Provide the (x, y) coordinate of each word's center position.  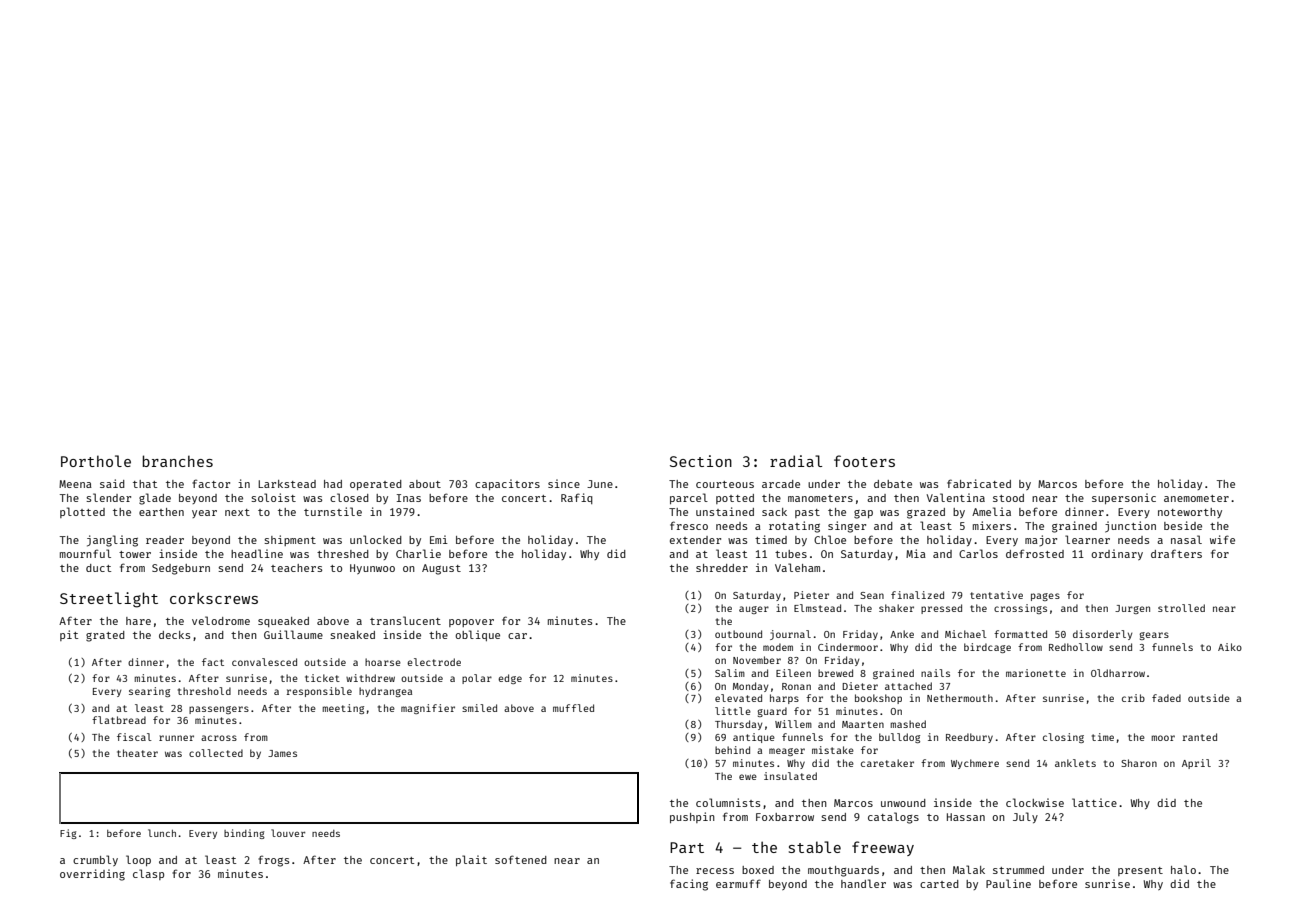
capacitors (507, 484)
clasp (148, 874)
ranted (1200, 737)
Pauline (1008, 883)
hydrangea (385, 692)
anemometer (1196, 498)
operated (376, 485)
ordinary (1117, 554)
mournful (85, 553)
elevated (738, 698)
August (441, 569)
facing (689, 885)
